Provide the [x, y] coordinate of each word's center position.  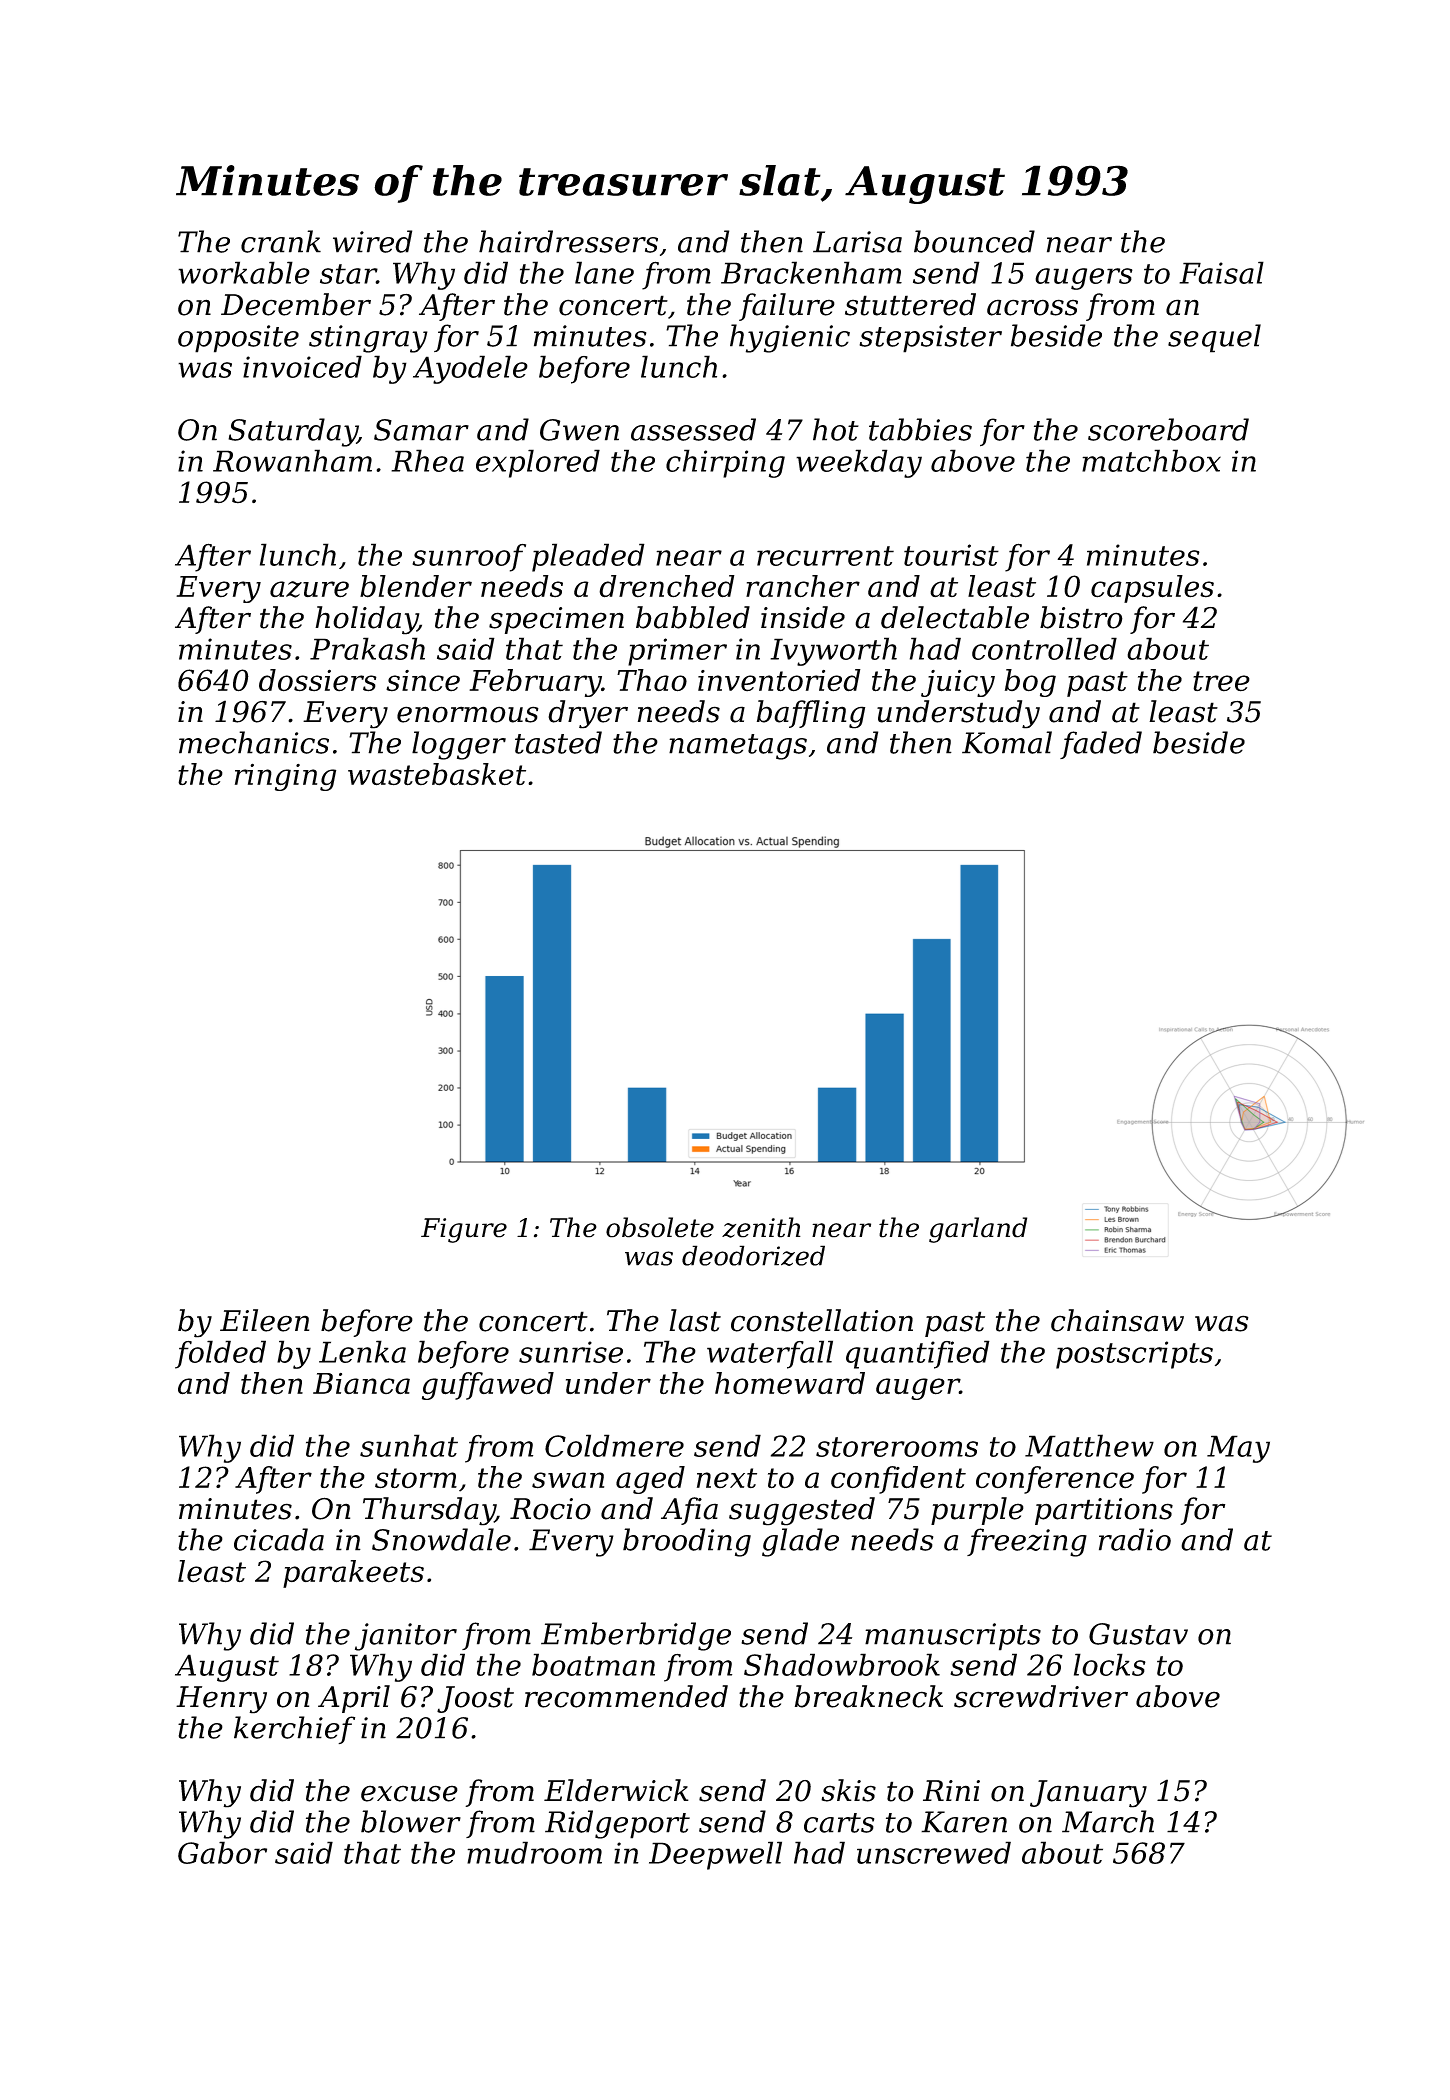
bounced [974, 241]
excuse [409, 1793]
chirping [725, 463]
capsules [1152, 589]
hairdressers [568, 241]
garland [978, 1230]
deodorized [753, 1255]
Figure [464, 1230]
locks [1110, 1664]
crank [281, 241]
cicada [279, 1539]
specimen [556, 620]
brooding [687, 1542]
